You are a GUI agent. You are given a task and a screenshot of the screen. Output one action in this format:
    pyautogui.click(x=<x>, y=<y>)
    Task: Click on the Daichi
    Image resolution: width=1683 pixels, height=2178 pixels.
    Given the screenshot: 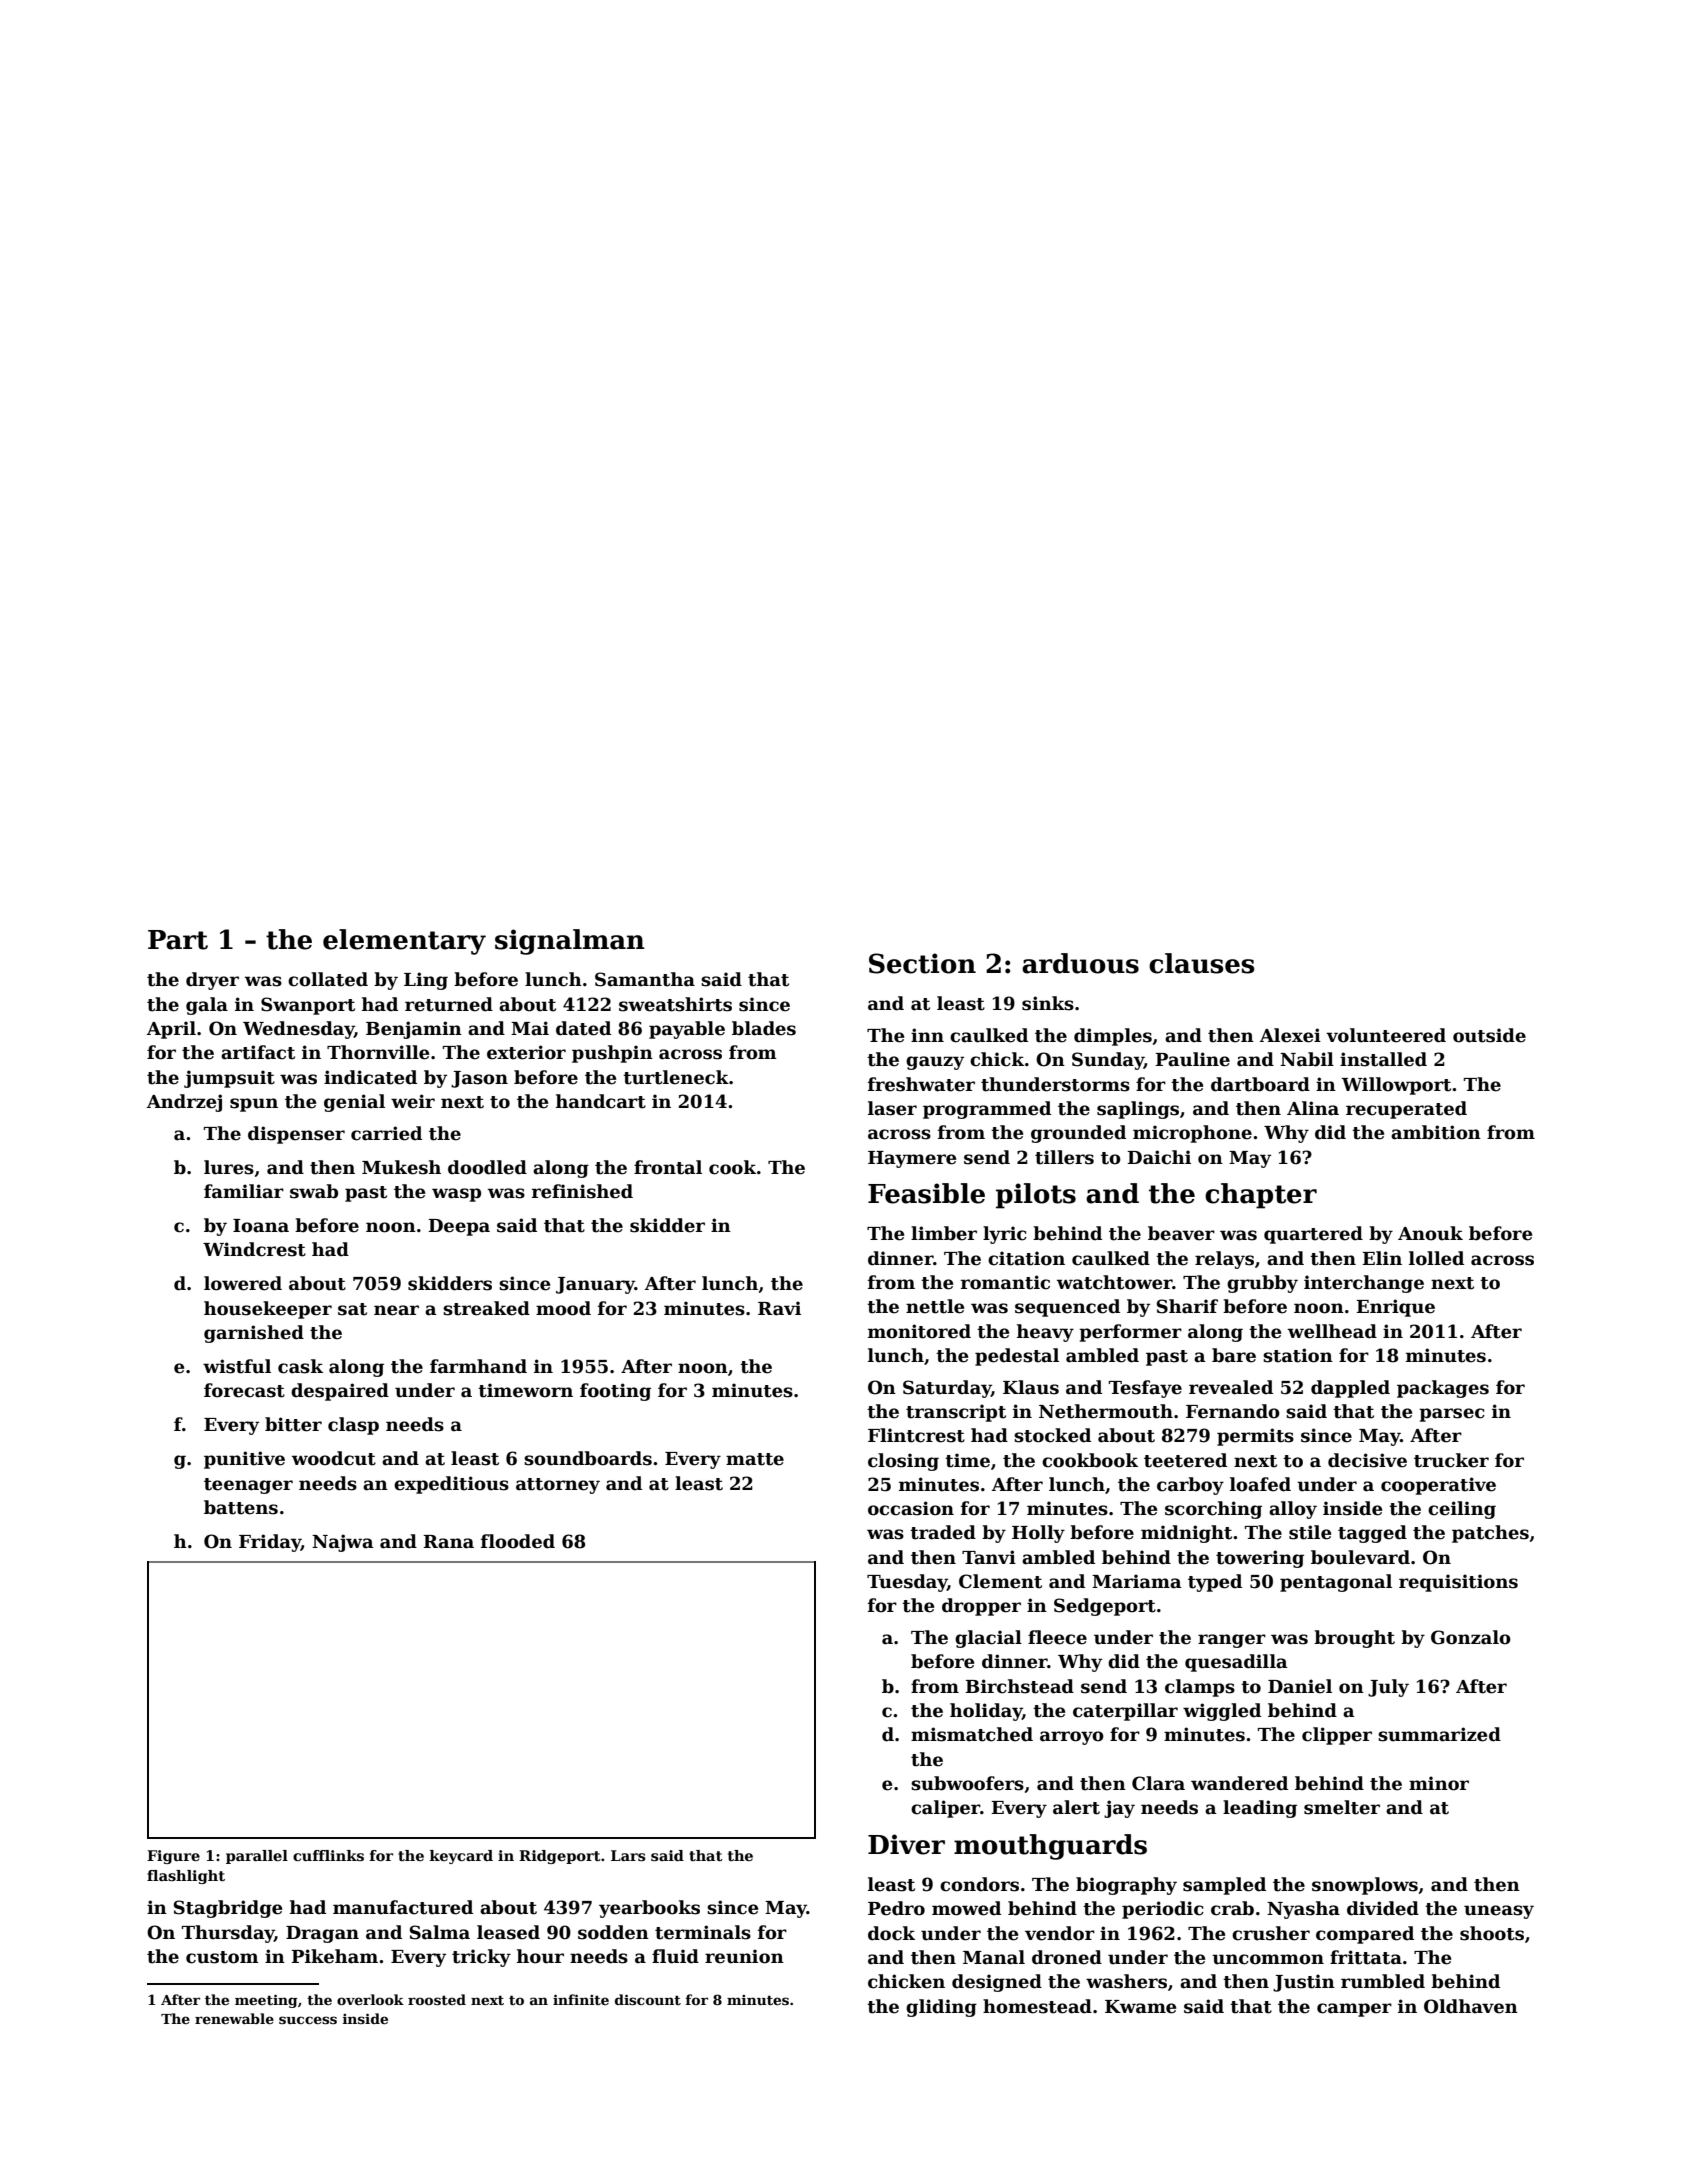 What is the action you would take?
    pyautogui.click(x=1159, y=1157)
